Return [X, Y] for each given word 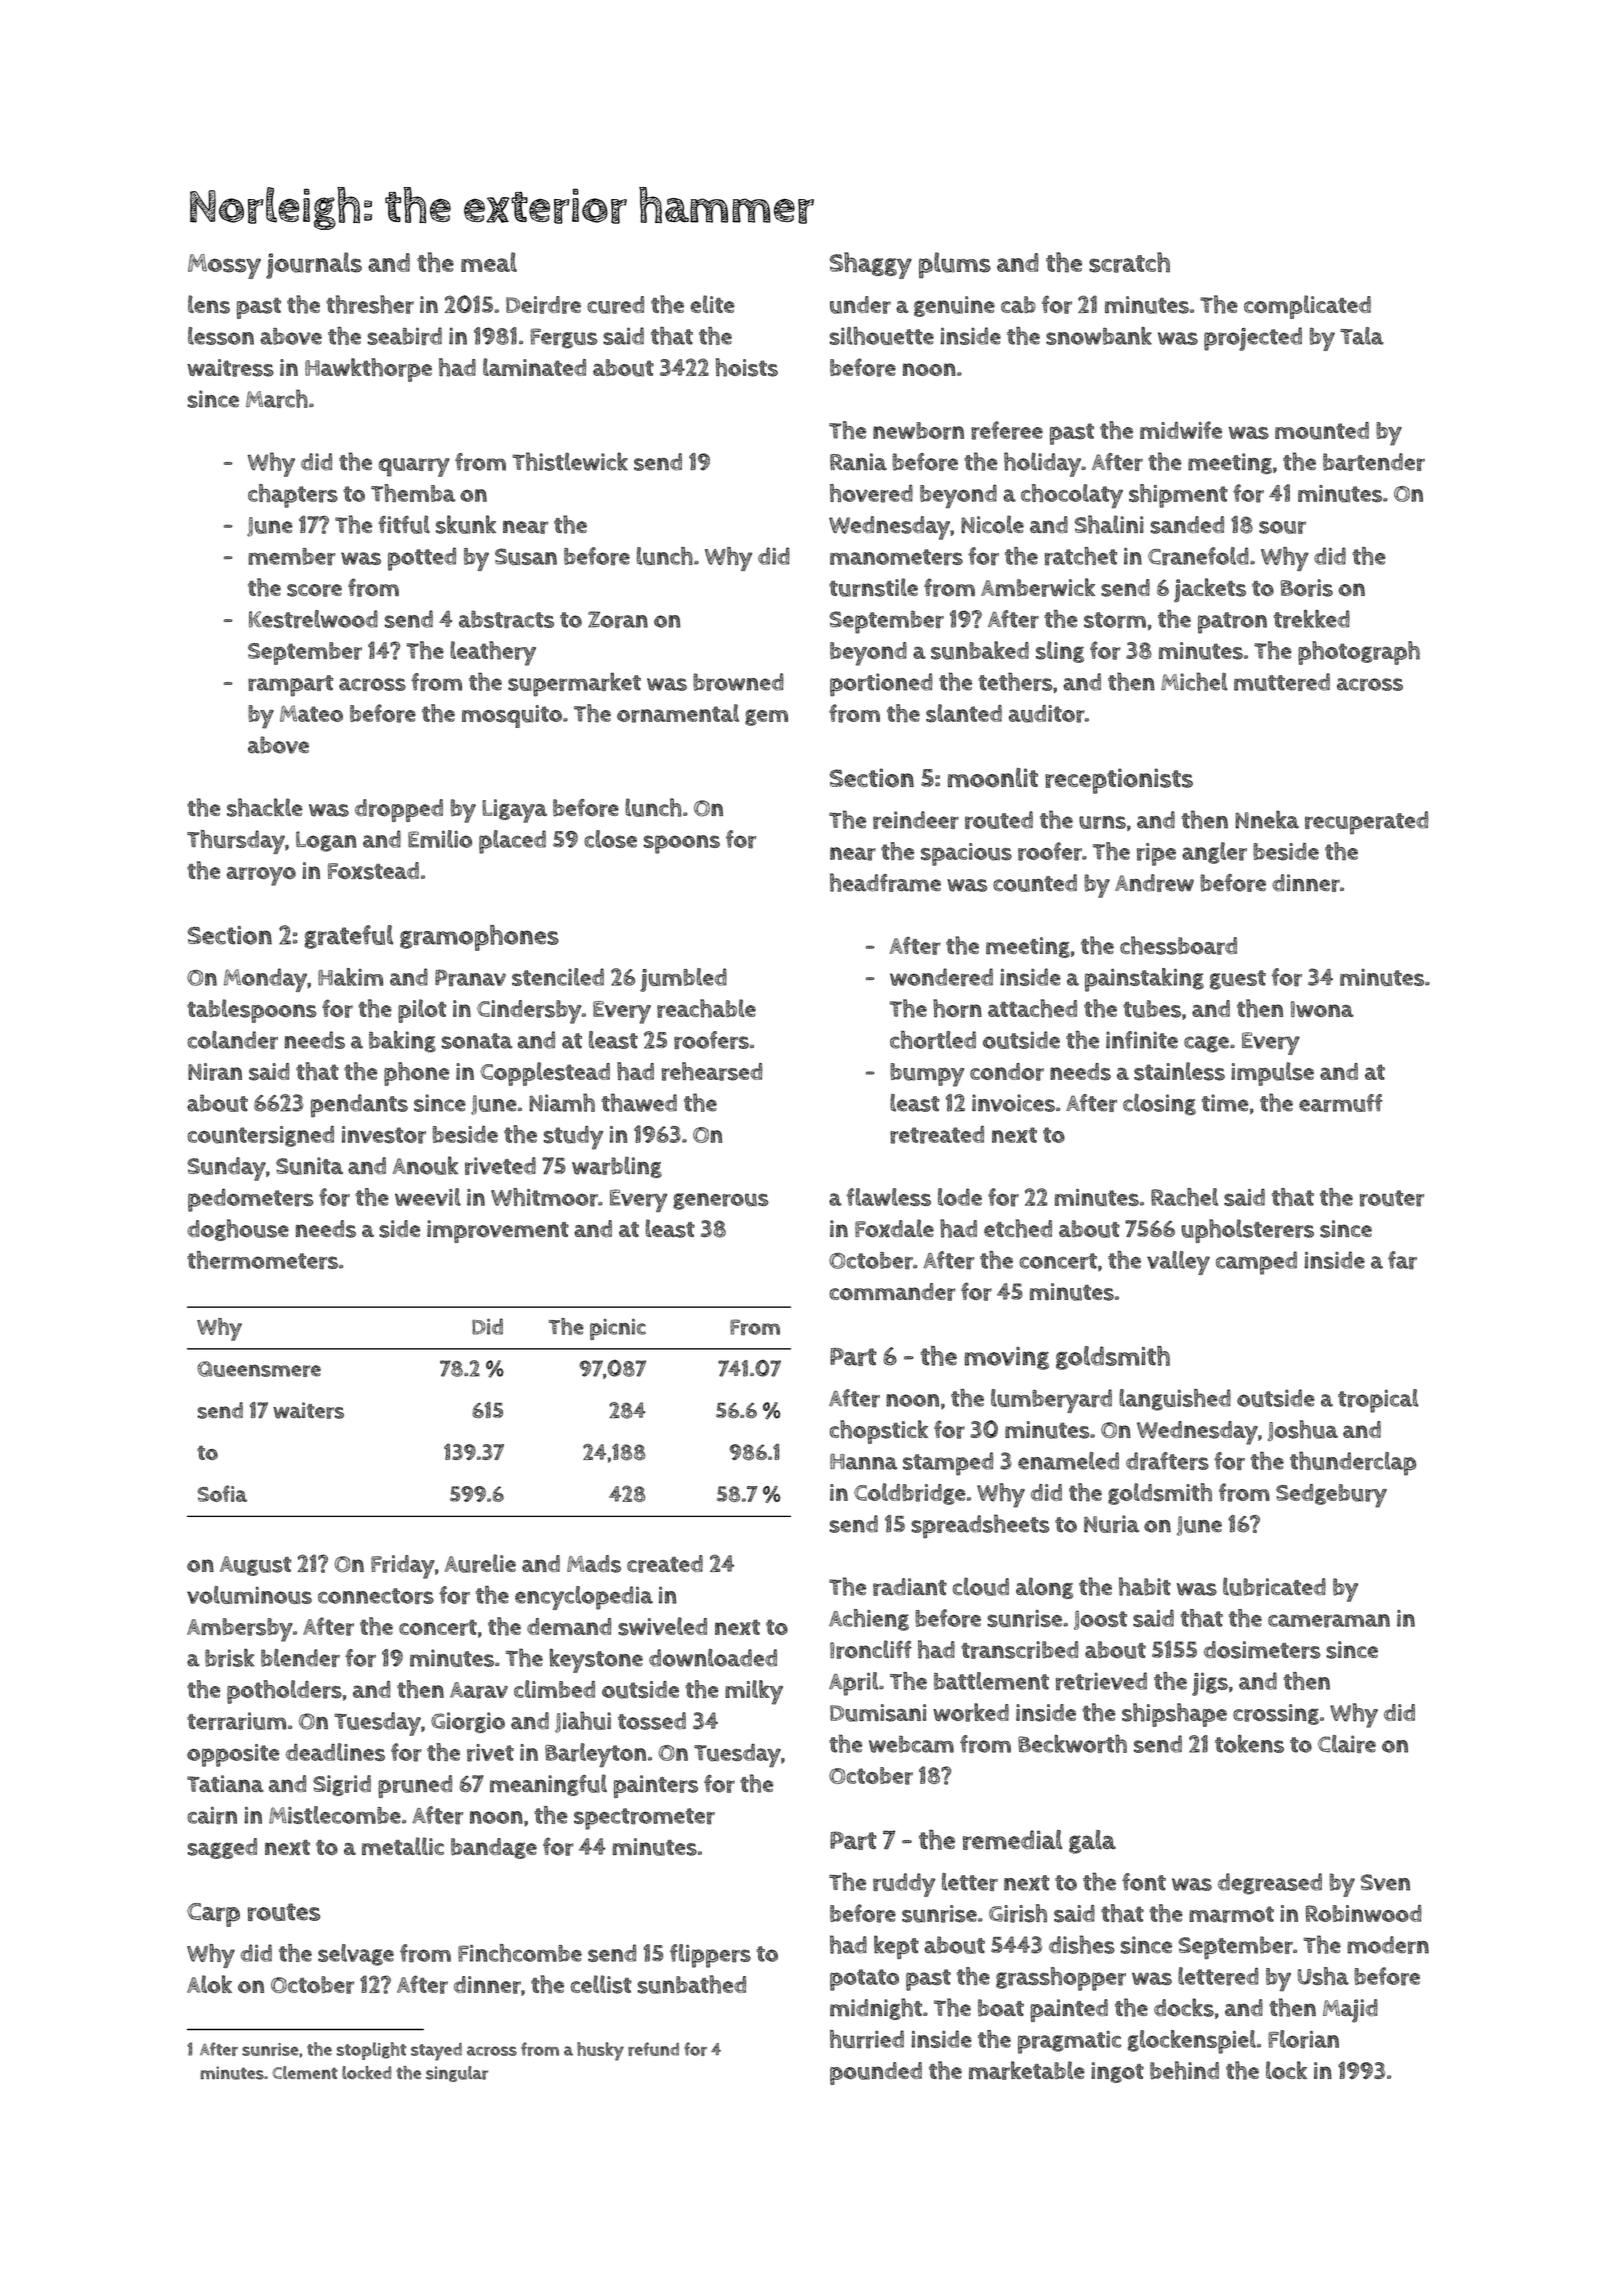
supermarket [574, 685]
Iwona [1322, 1009]
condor [1007, 1072]
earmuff [1340, 1103]
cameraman [1329, 1621]
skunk [466, 524]
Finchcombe [520, 1953]
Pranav [470, 978]
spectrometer [644, 1819]
